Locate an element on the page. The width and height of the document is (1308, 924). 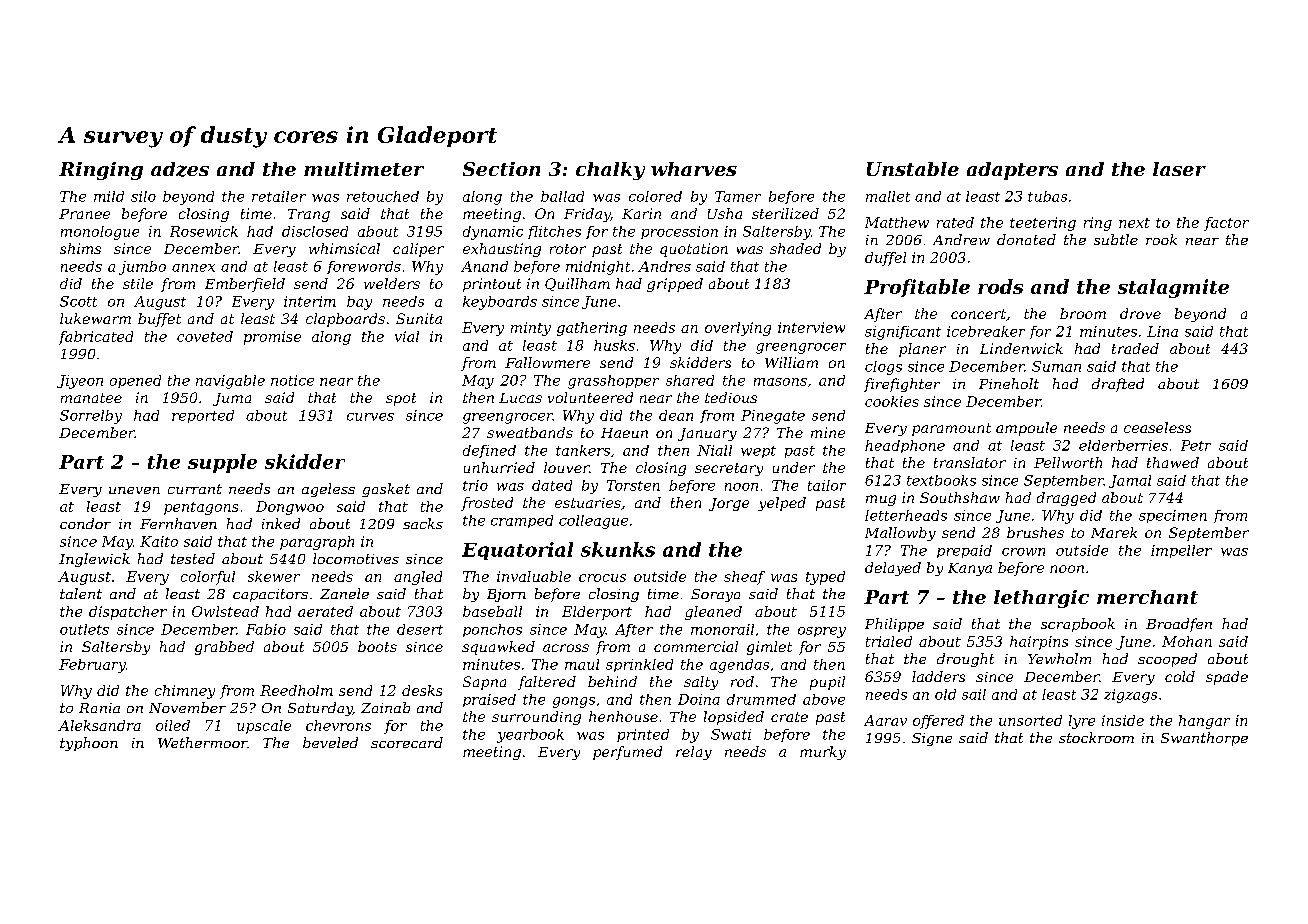
laser is located at coordinates (1179, 169).
